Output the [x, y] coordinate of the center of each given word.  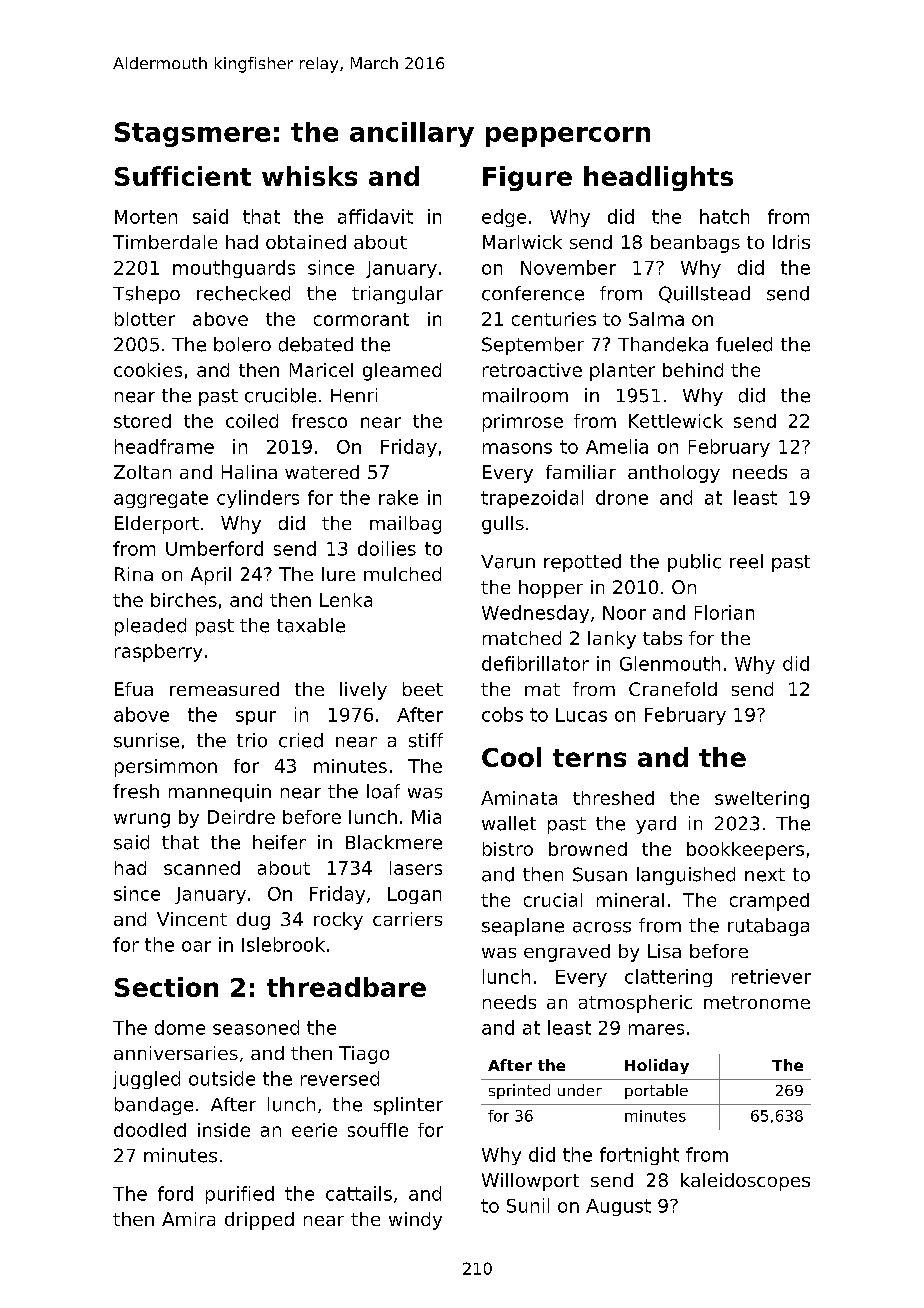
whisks [309, 176]
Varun [508, 562]
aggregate [161, 499]
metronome [757, 1002]
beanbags [695, 244]
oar [196, 946]
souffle [378, 1130]
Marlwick [522, 242]
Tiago [364, 1055]
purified [240, 1195]
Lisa [664, 951]
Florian [724, 612]
